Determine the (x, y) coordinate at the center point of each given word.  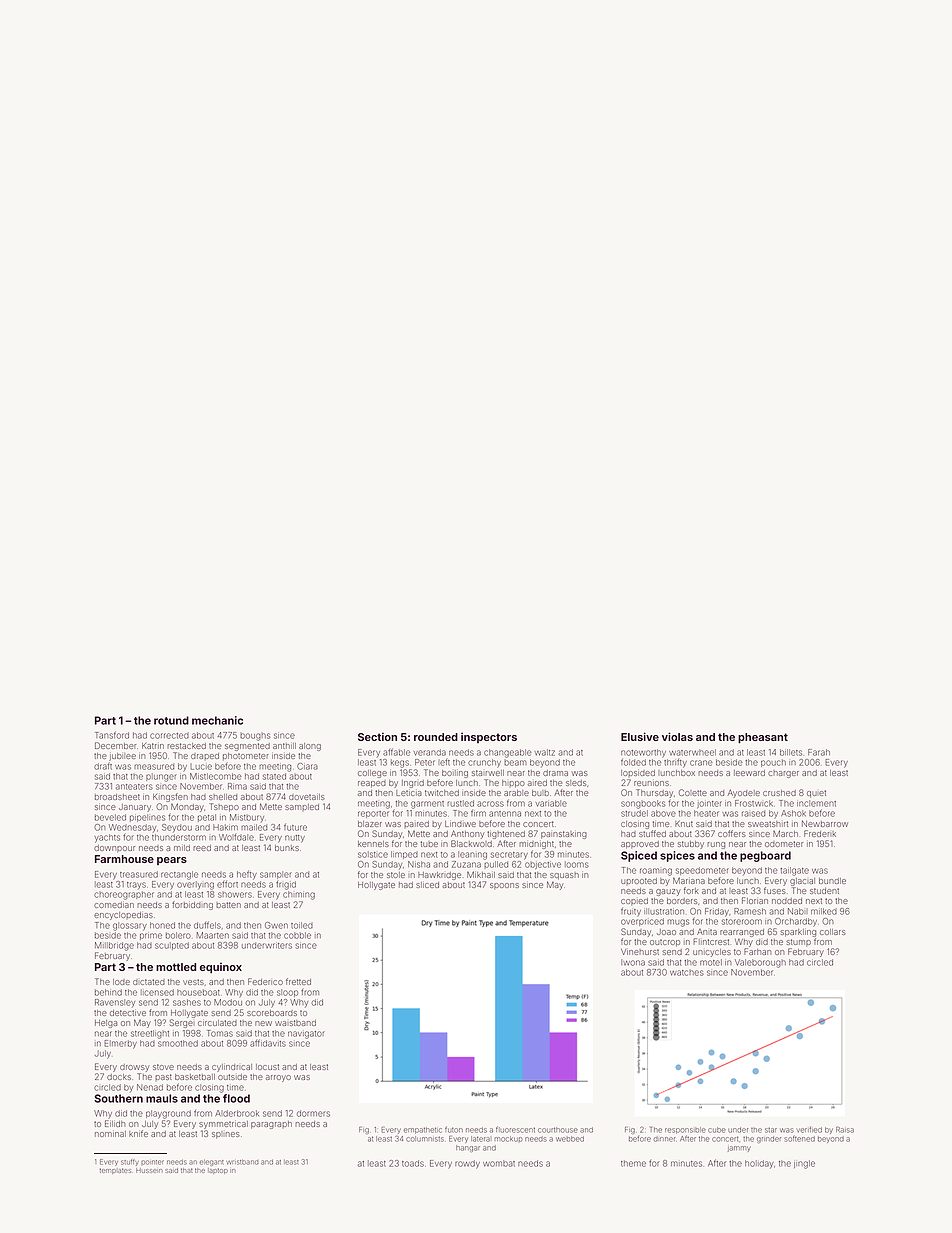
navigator (306, 1035)
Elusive (640, 736)
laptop (218, 1171)
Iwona (633, 962)
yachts (107, 838)
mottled (176, 967)
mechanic (217, 720)
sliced (427, 885)
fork (691, 890)
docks (119, 1077)
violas (677, 736)
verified (809, 1130)
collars (833, 932)
